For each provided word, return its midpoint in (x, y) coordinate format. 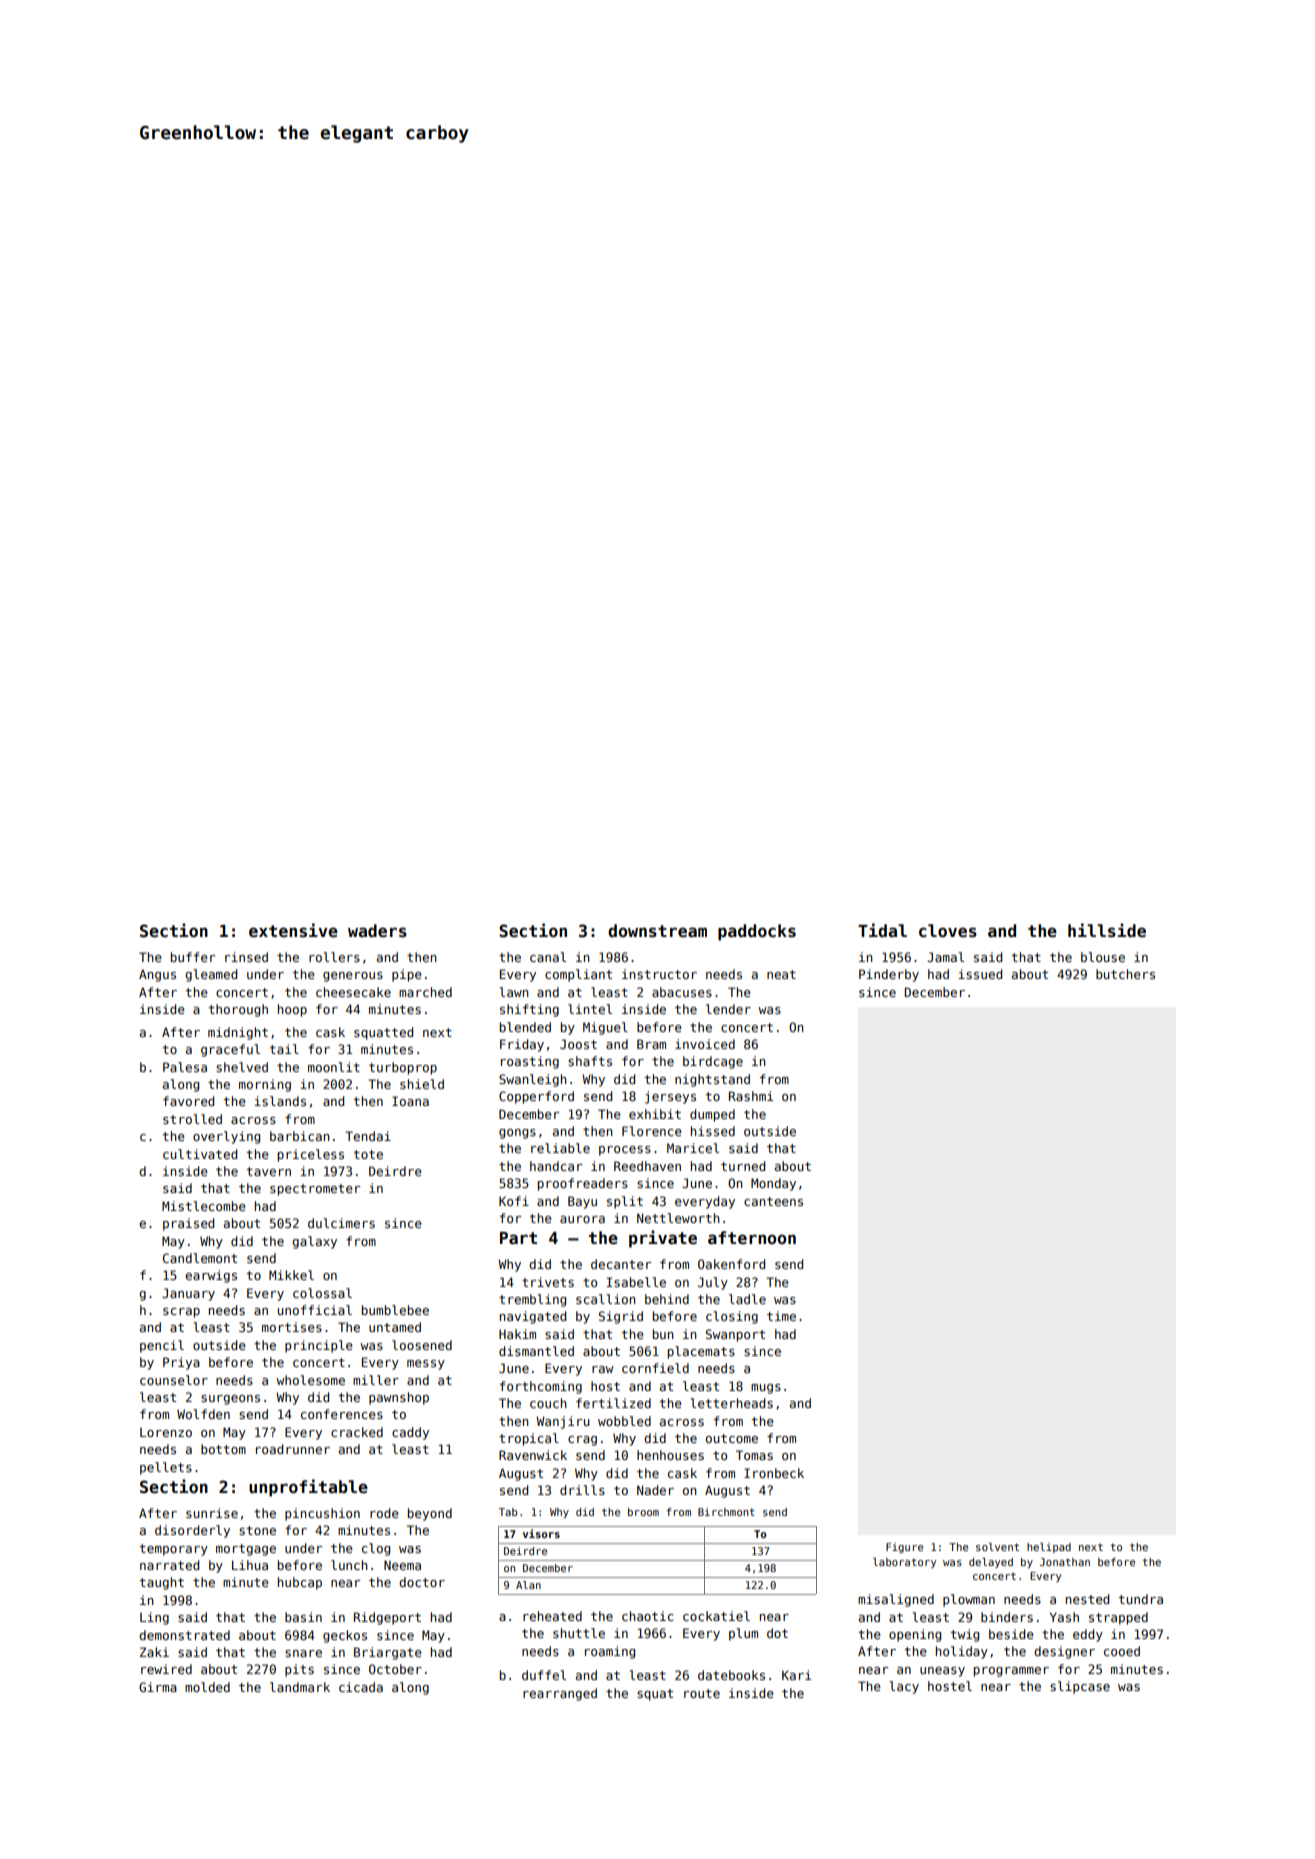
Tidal (882, 930)
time (781, 1316)
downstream (657, 931)
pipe (406, 975)
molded (207, 1687)
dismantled (536, 1351)
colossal (322, 1293)
